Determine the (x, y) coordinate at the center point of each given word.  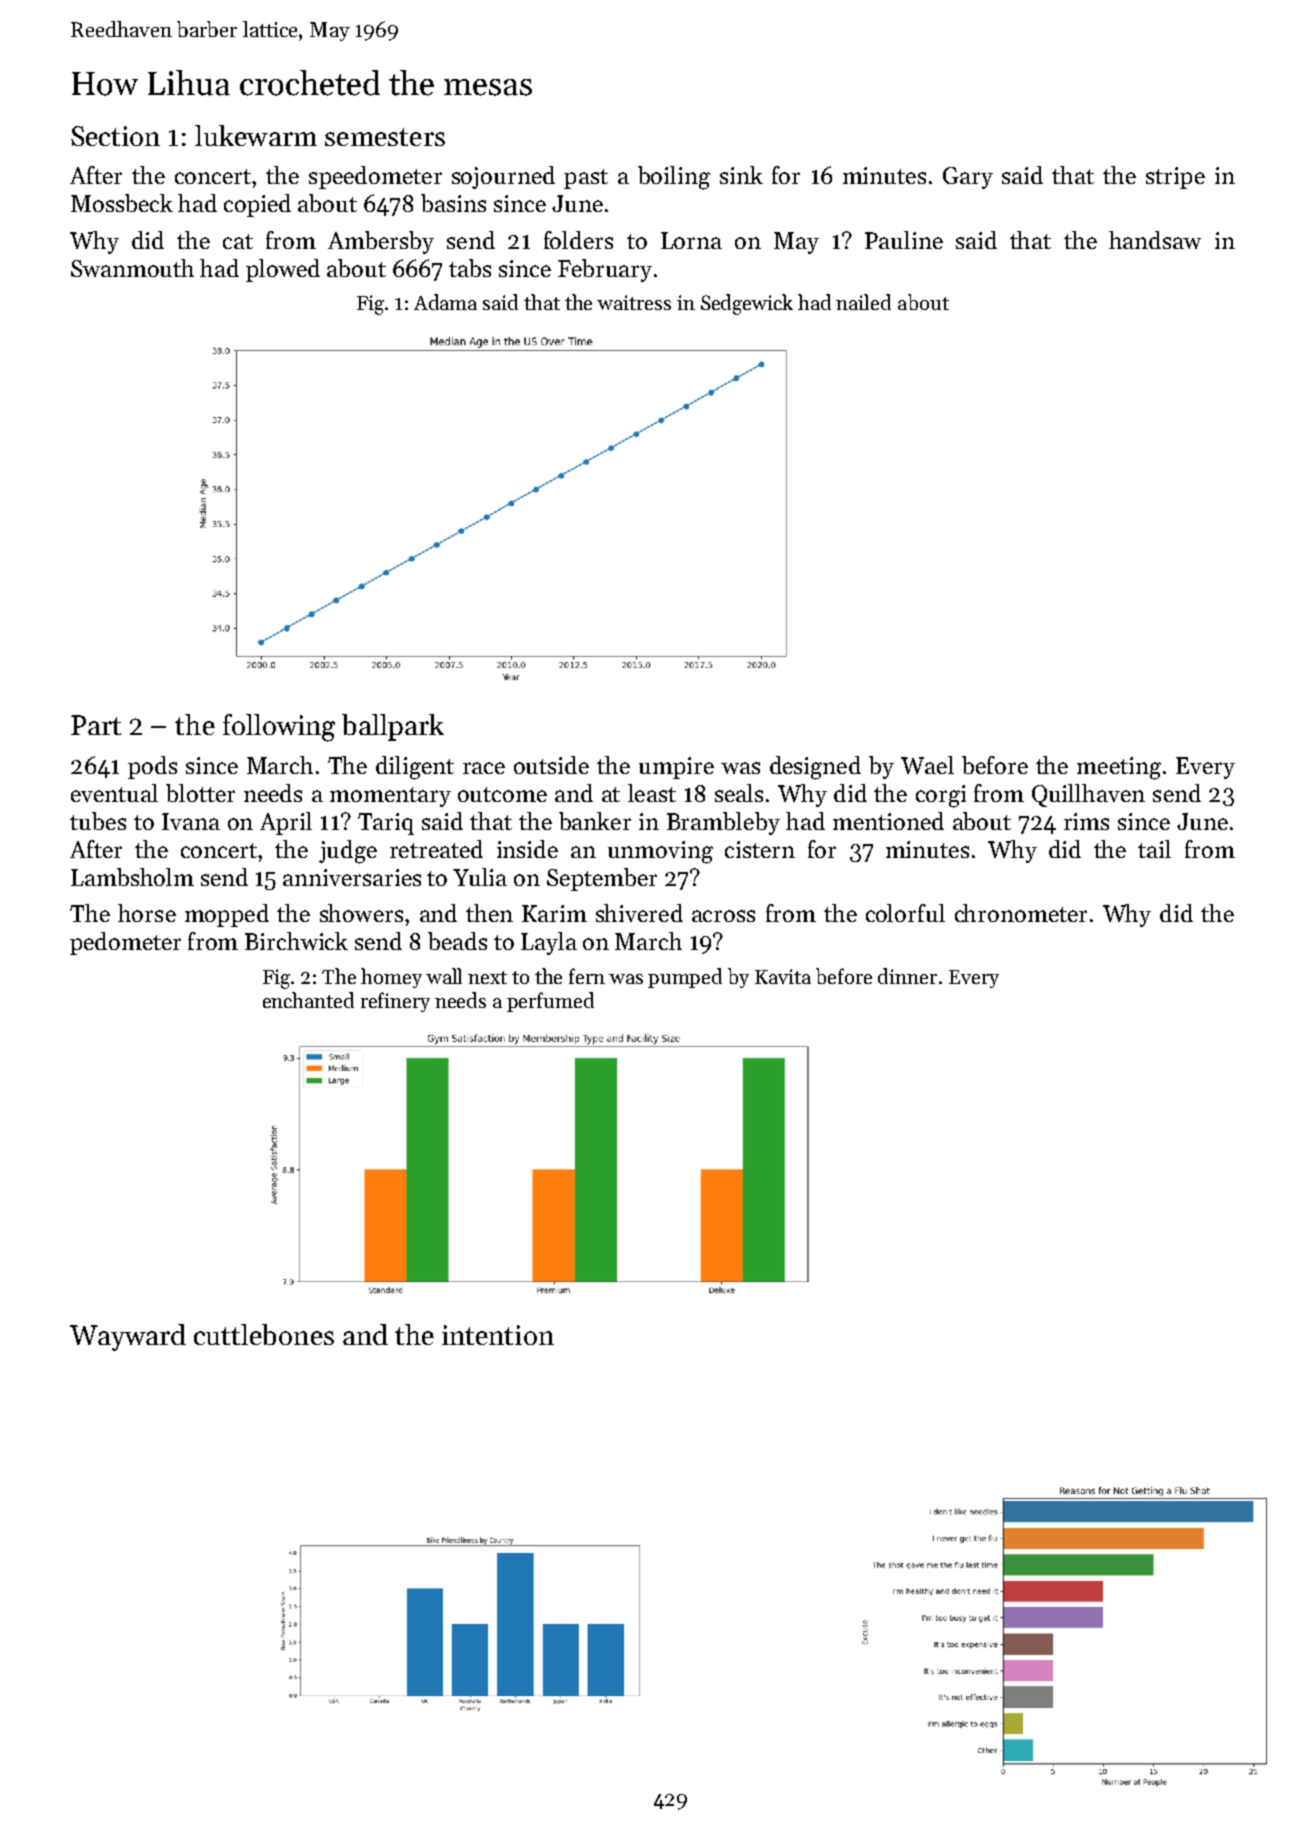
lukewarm (256, 135)
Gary (968, 178)
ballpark (393, 727)
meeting (1119, 768)
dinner (907, 976)
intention (498, 1335)
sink (741, 175)
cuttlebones (264, 1334)
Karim (554, 913)
